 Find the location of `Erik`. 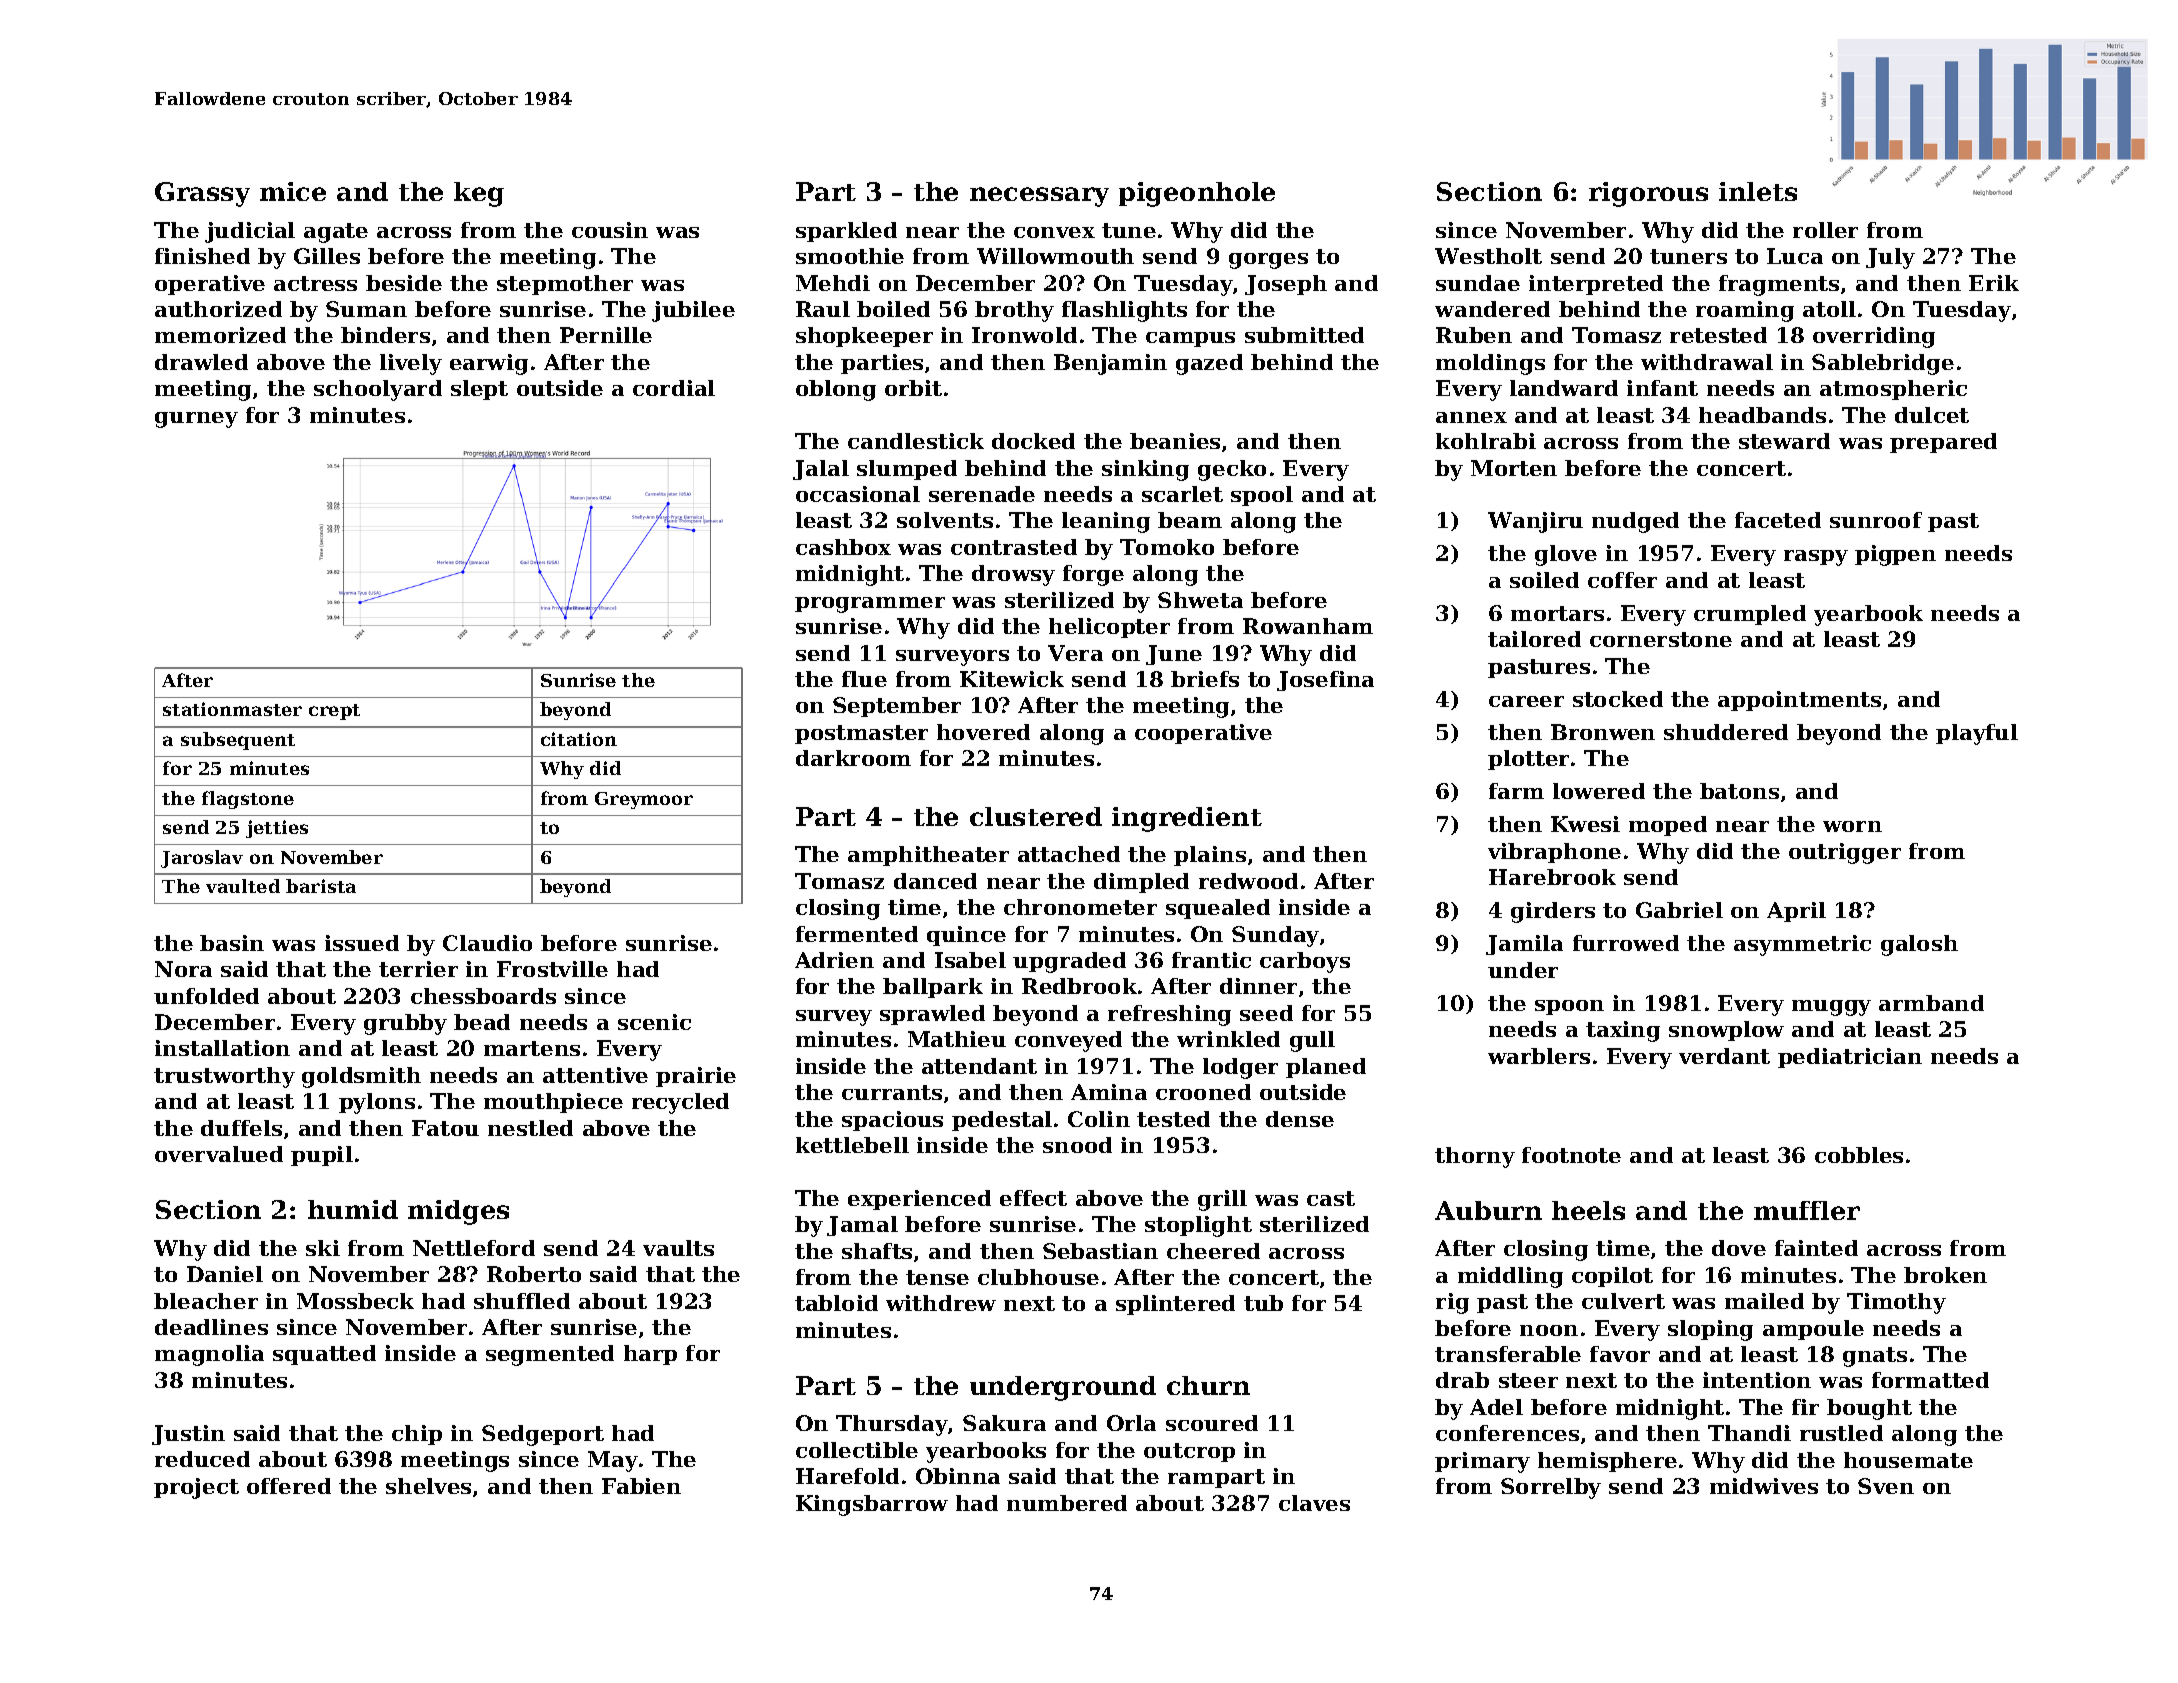

Erik is located at coordinates (1994, 283).
